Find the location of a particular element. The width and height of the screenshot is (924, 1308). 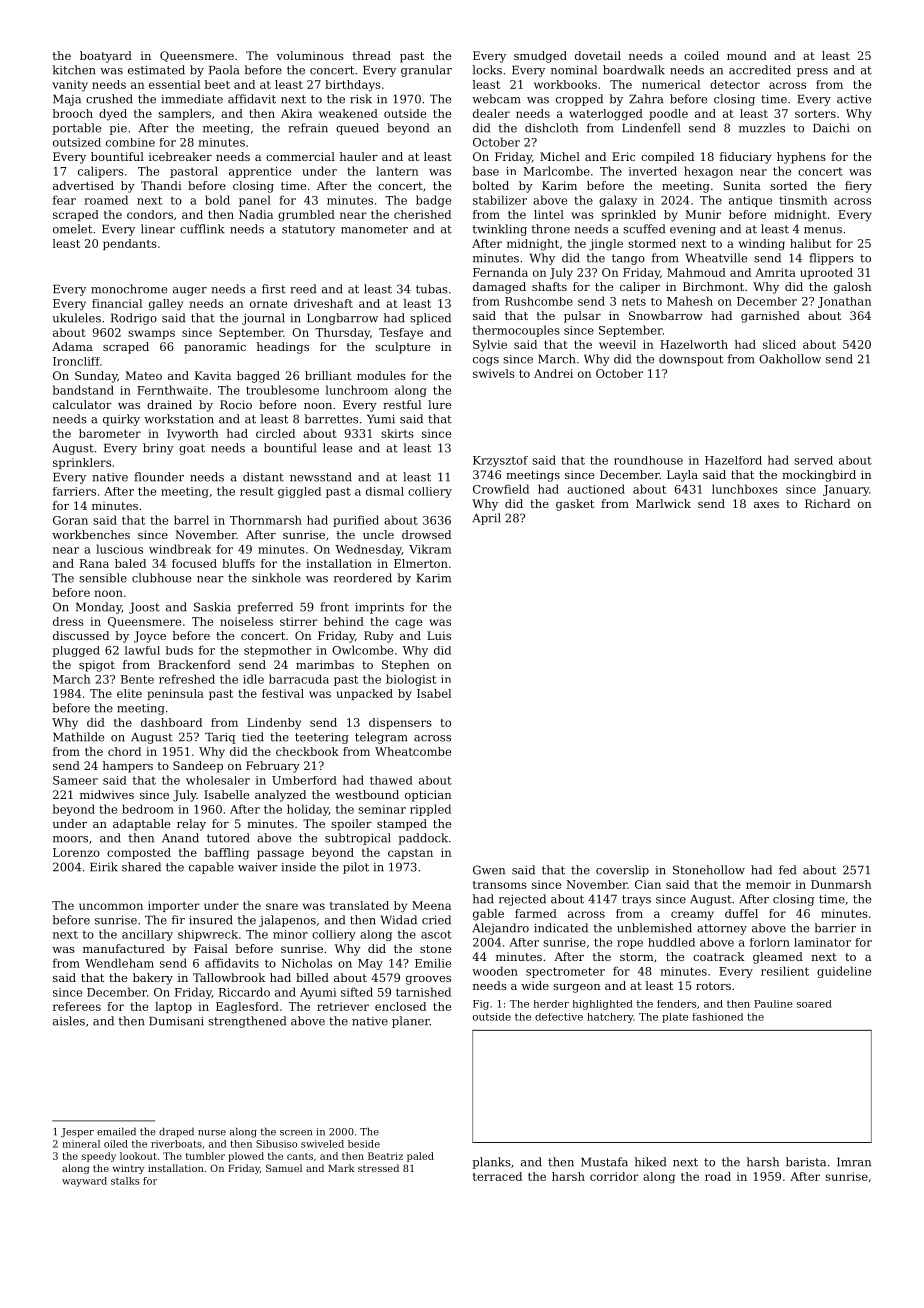

capable is located at coordinates (211, 868).
